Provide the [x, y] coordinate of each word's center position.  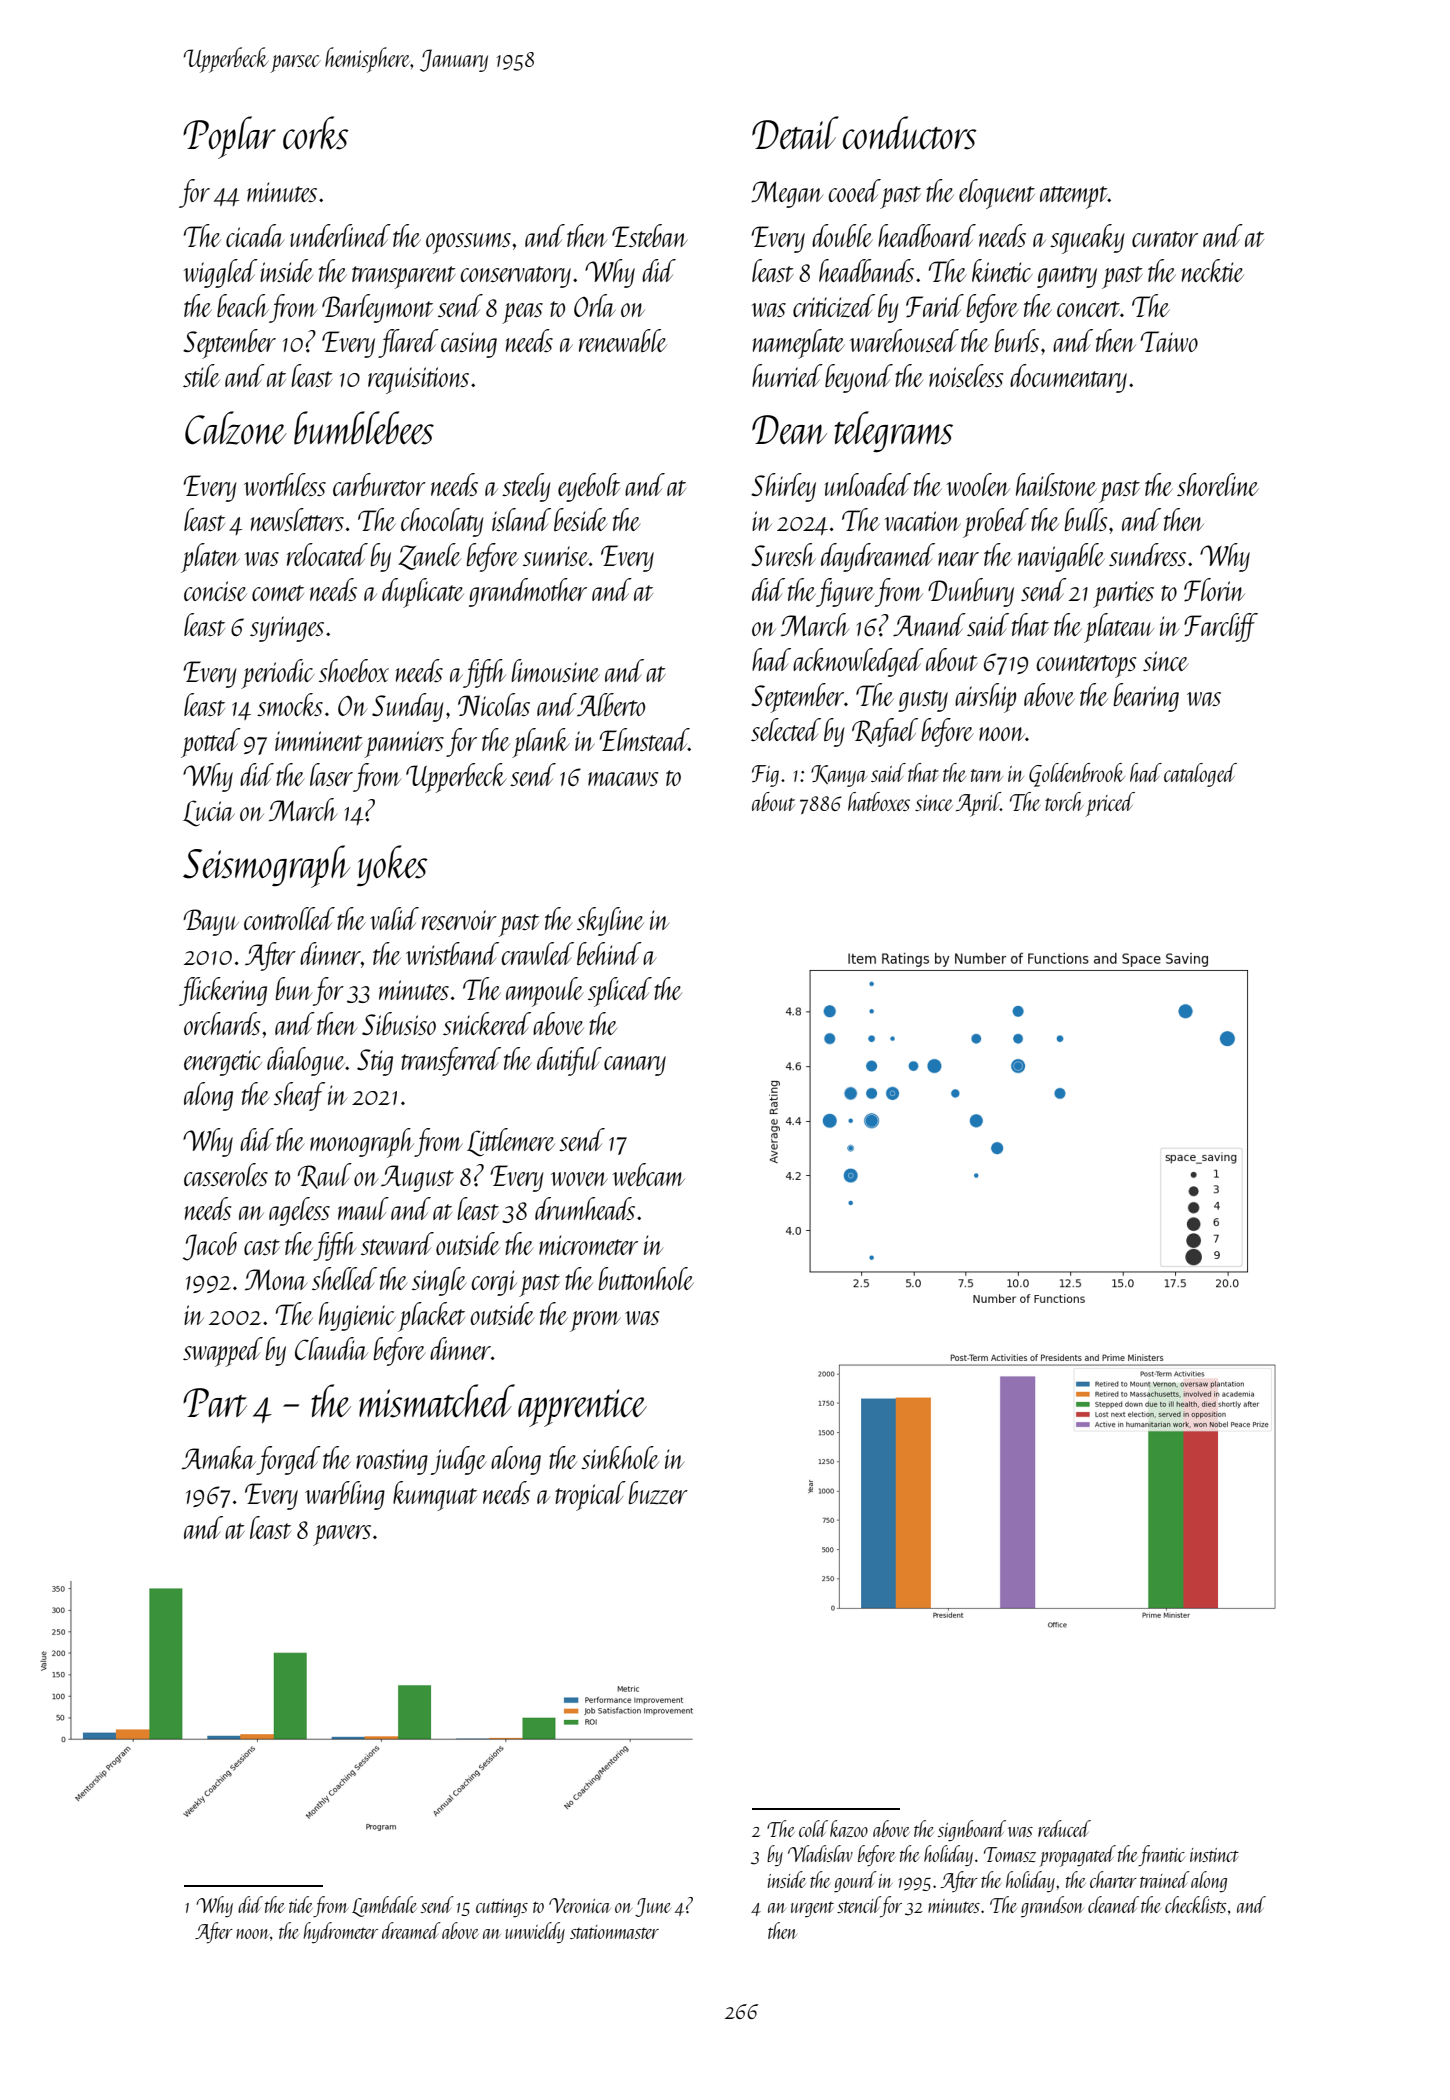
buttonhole [646, 1278]
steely [526, 487]
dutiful [569, 1061]
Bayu [211, 922]
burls [1016, 340]
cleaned [1113, 1904]
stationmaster [614, 1932]
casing [469, 345]
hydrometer [340, 1932]
